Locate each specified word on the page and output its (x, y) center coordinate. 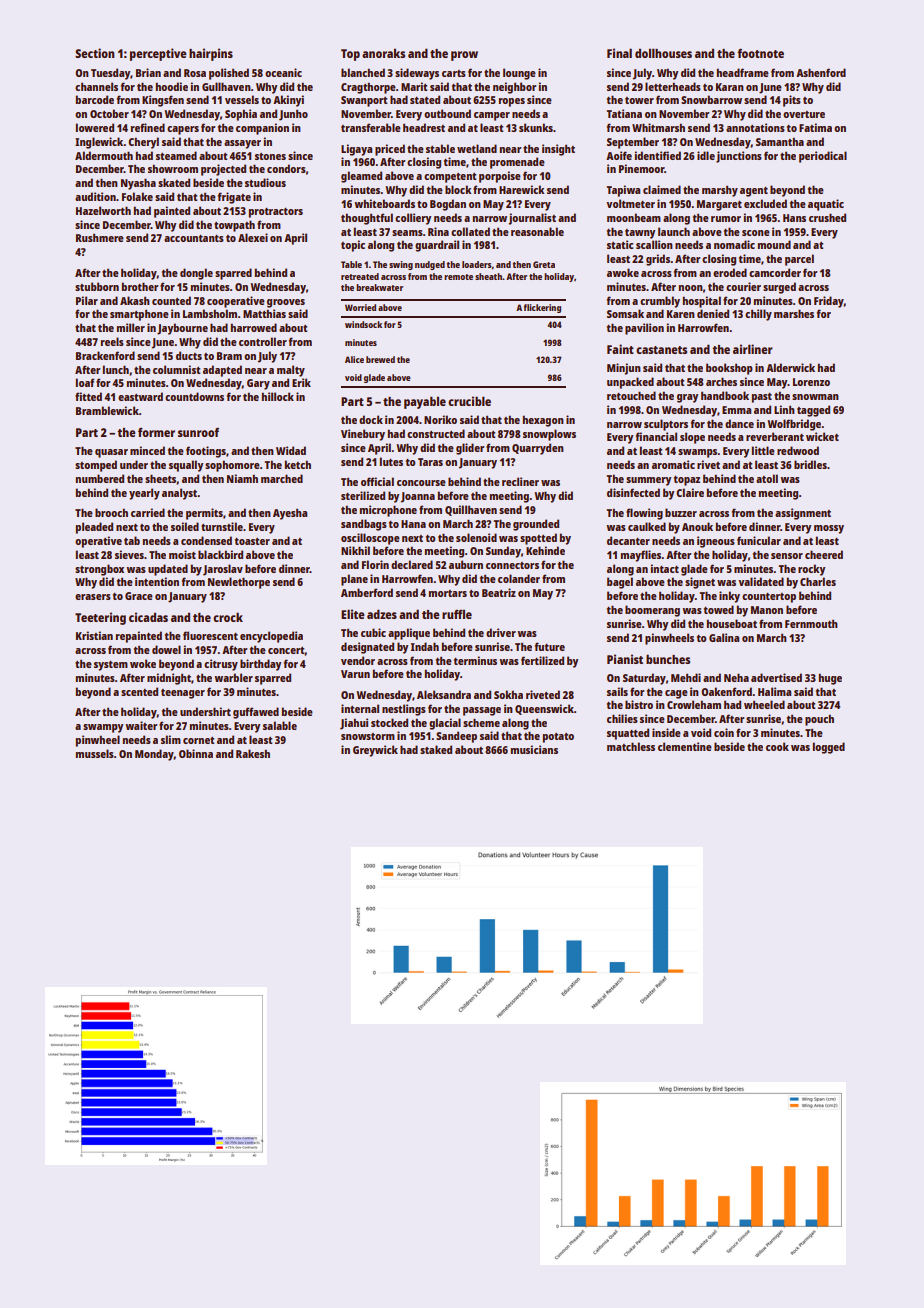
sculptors (666, 425)
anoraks (383, 53)
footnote (760, 53)
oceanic (283, 72)
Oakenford (727, 691)
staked (436, 749)
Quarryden (538, 449)
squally (186, 466)
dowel (166, 649)
